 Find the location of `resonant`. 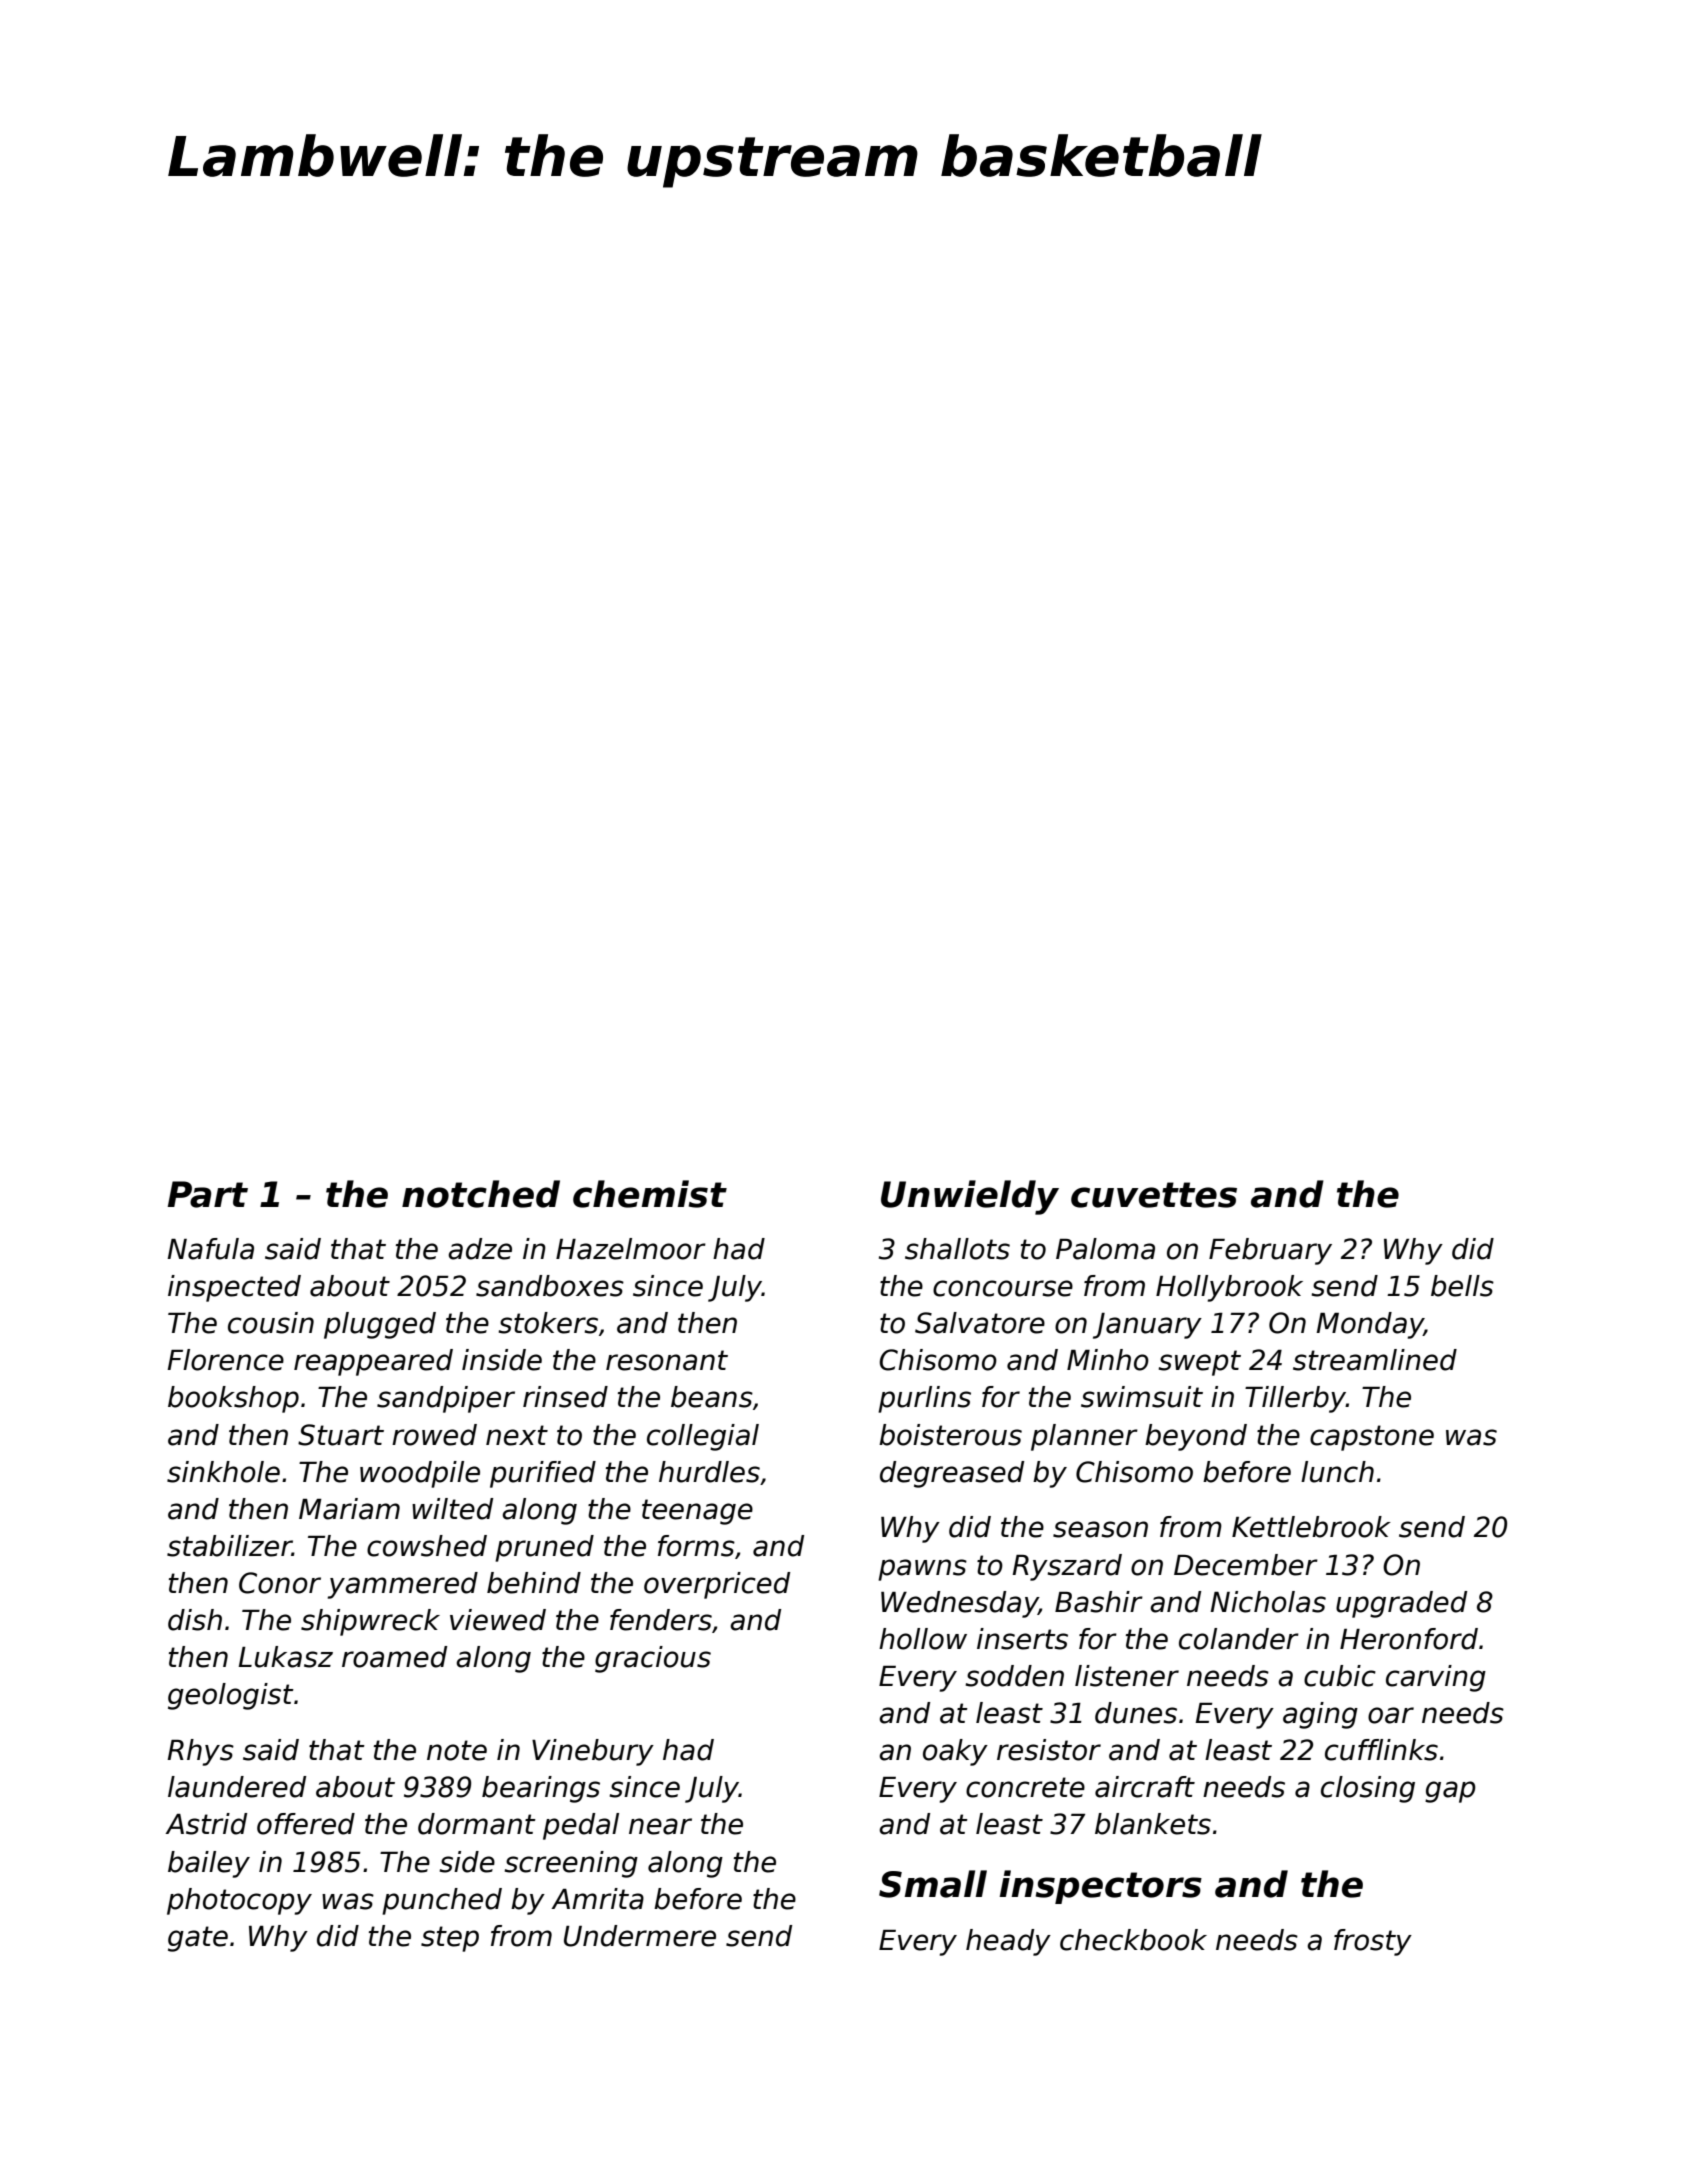

resonant is located at coordinates (667, 1360).
